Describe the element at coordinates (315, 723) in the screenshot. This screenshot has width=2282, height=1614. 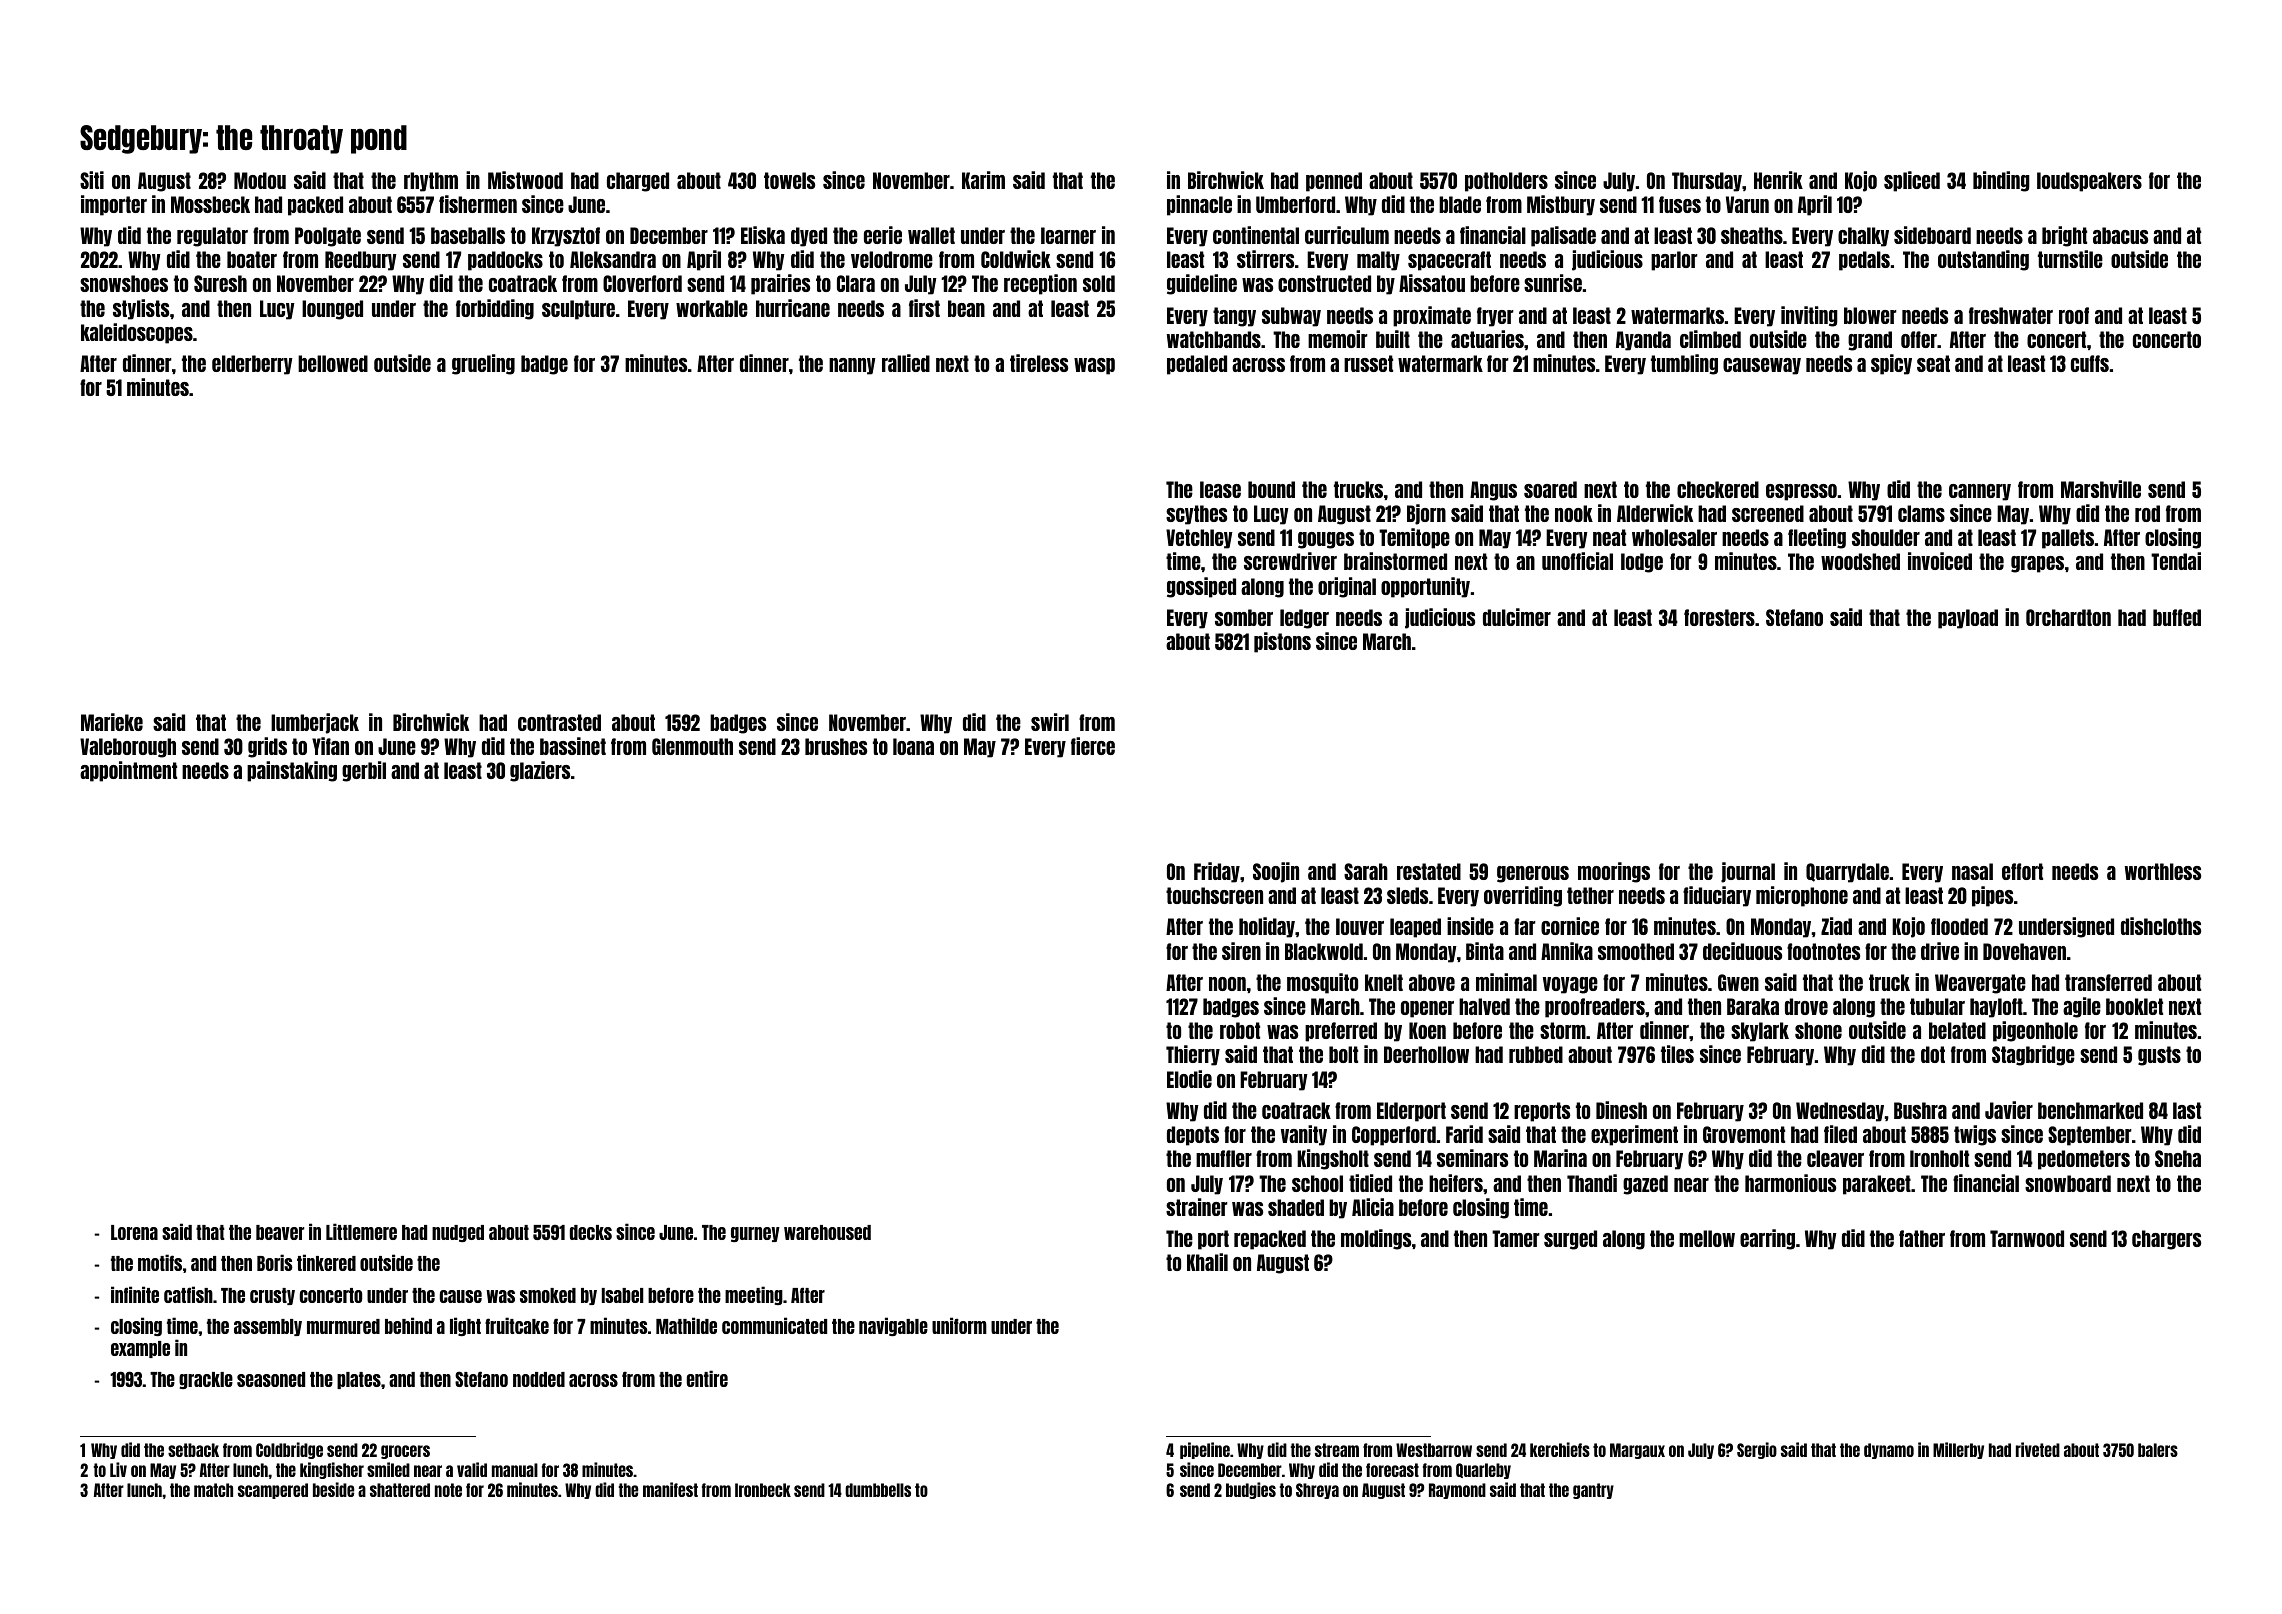
I see `lumberjack` at that location.
